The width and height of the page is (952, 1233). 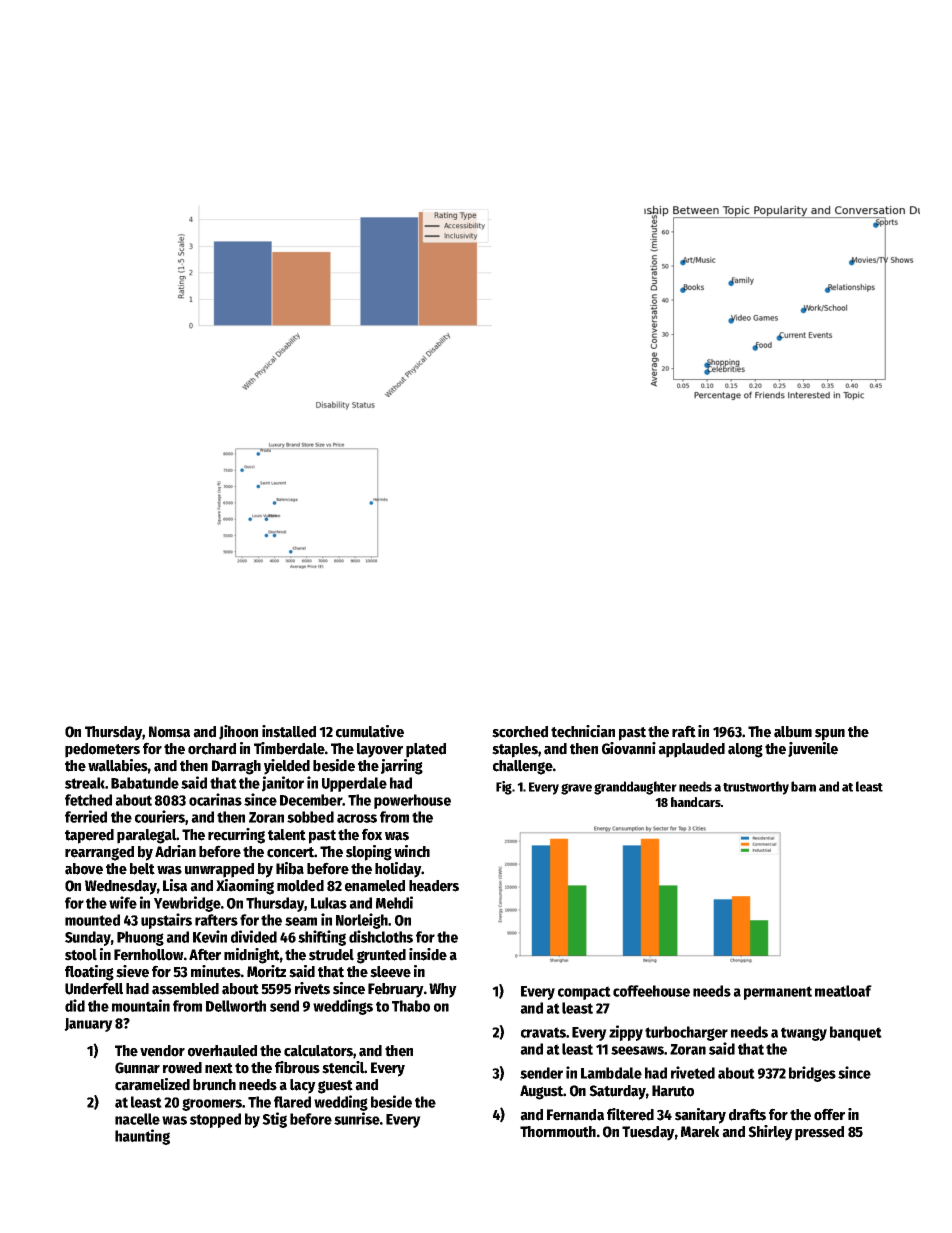 I want to click on Nomsa, so click(x=169, y=732).
